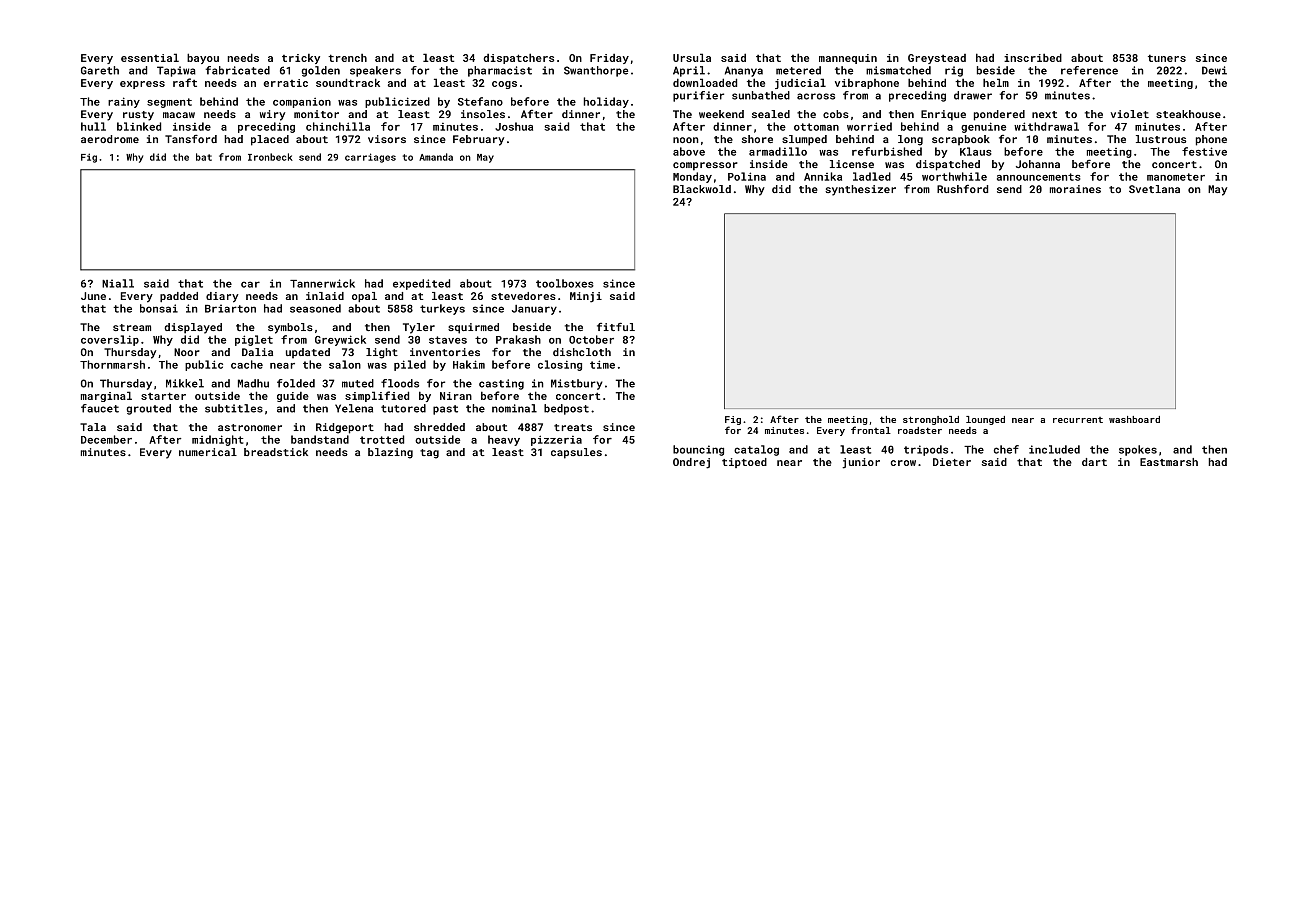 The image size is (1308, 924). I want to click on blazing, so click(390, 453).
